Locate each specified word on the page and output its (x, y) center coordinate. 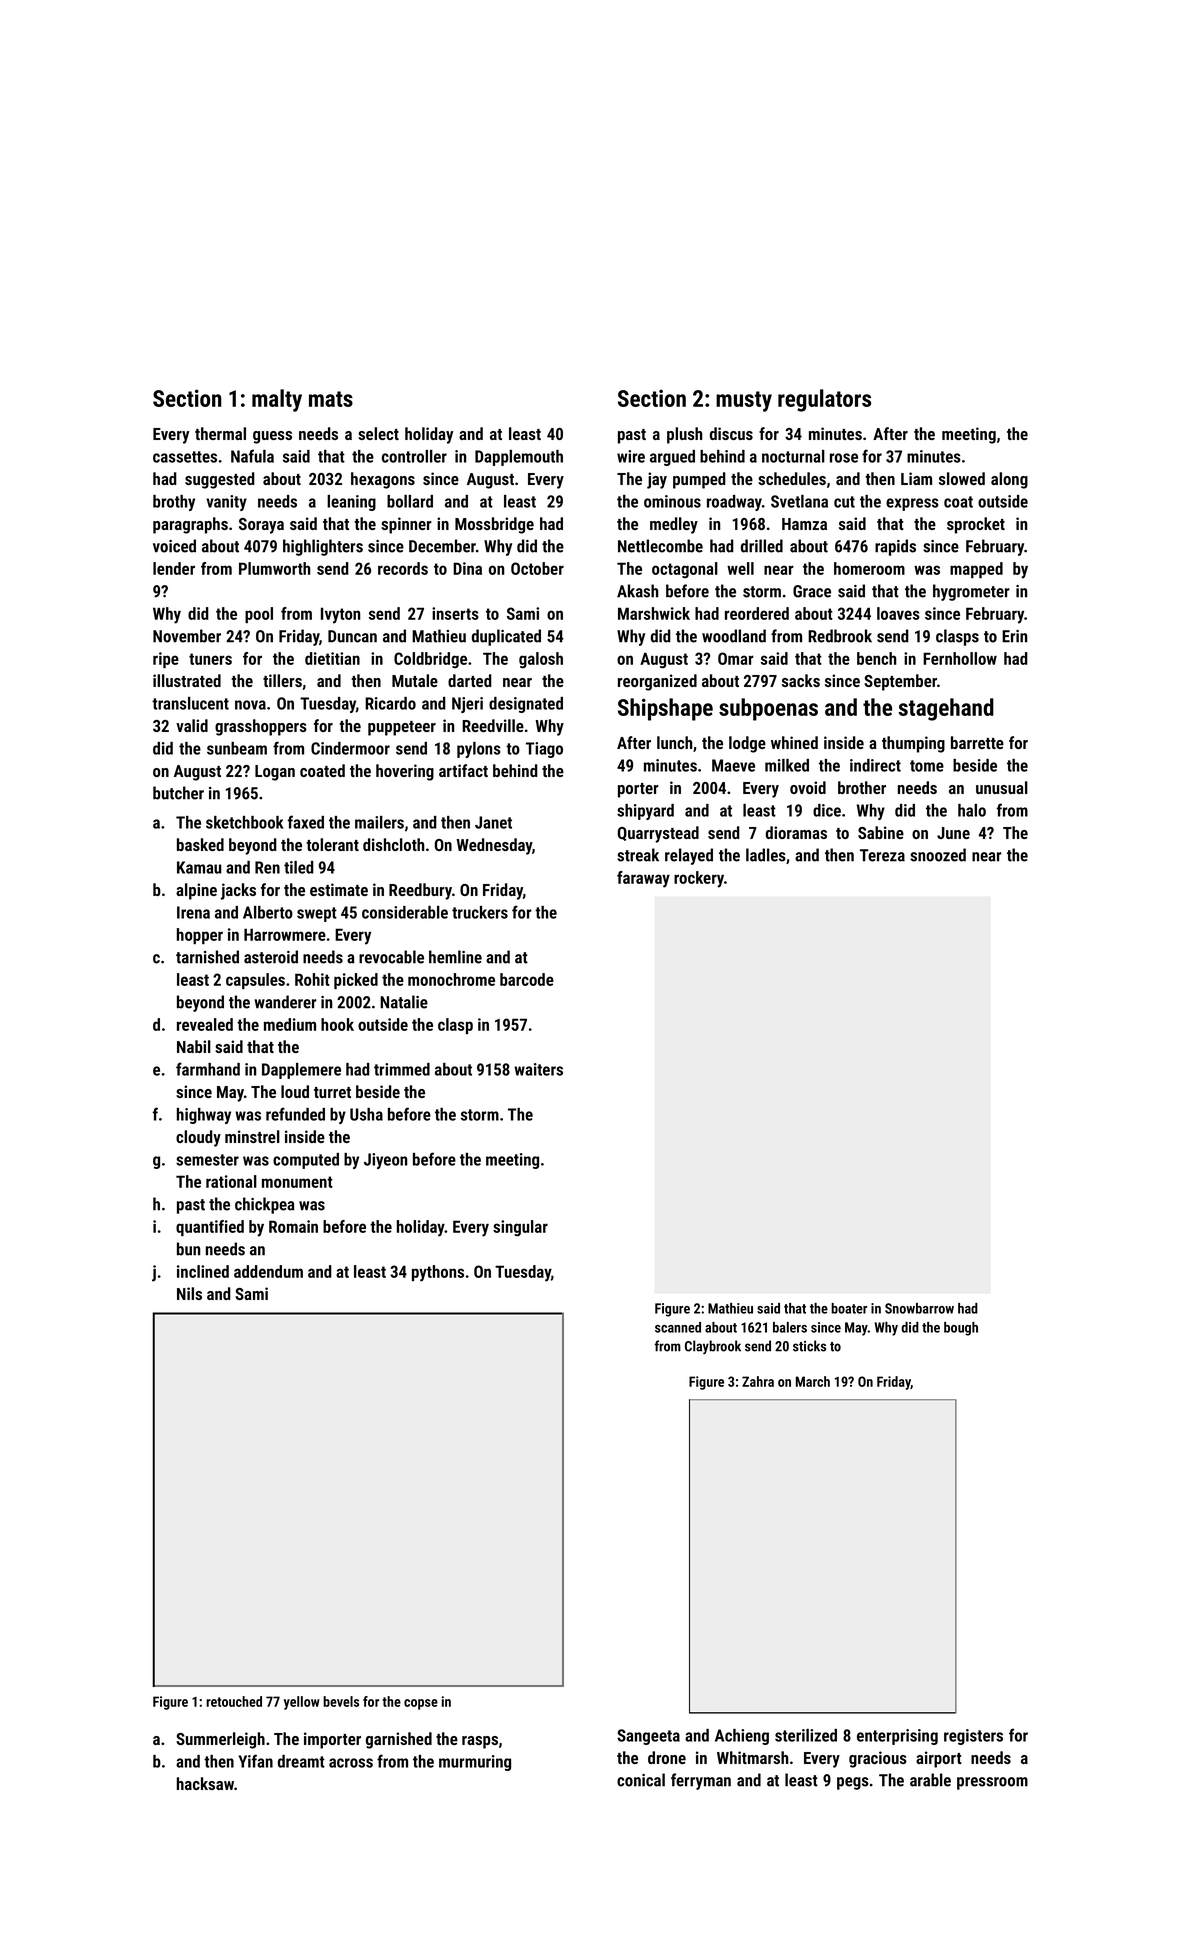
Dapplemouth (519, 458)
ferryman (701, 1781)
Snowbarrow (919, 1308)
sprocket (976, 525)
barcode (527, 979)
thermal (220, 433)
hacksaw (205, 1783)
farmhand (208, 1069)
